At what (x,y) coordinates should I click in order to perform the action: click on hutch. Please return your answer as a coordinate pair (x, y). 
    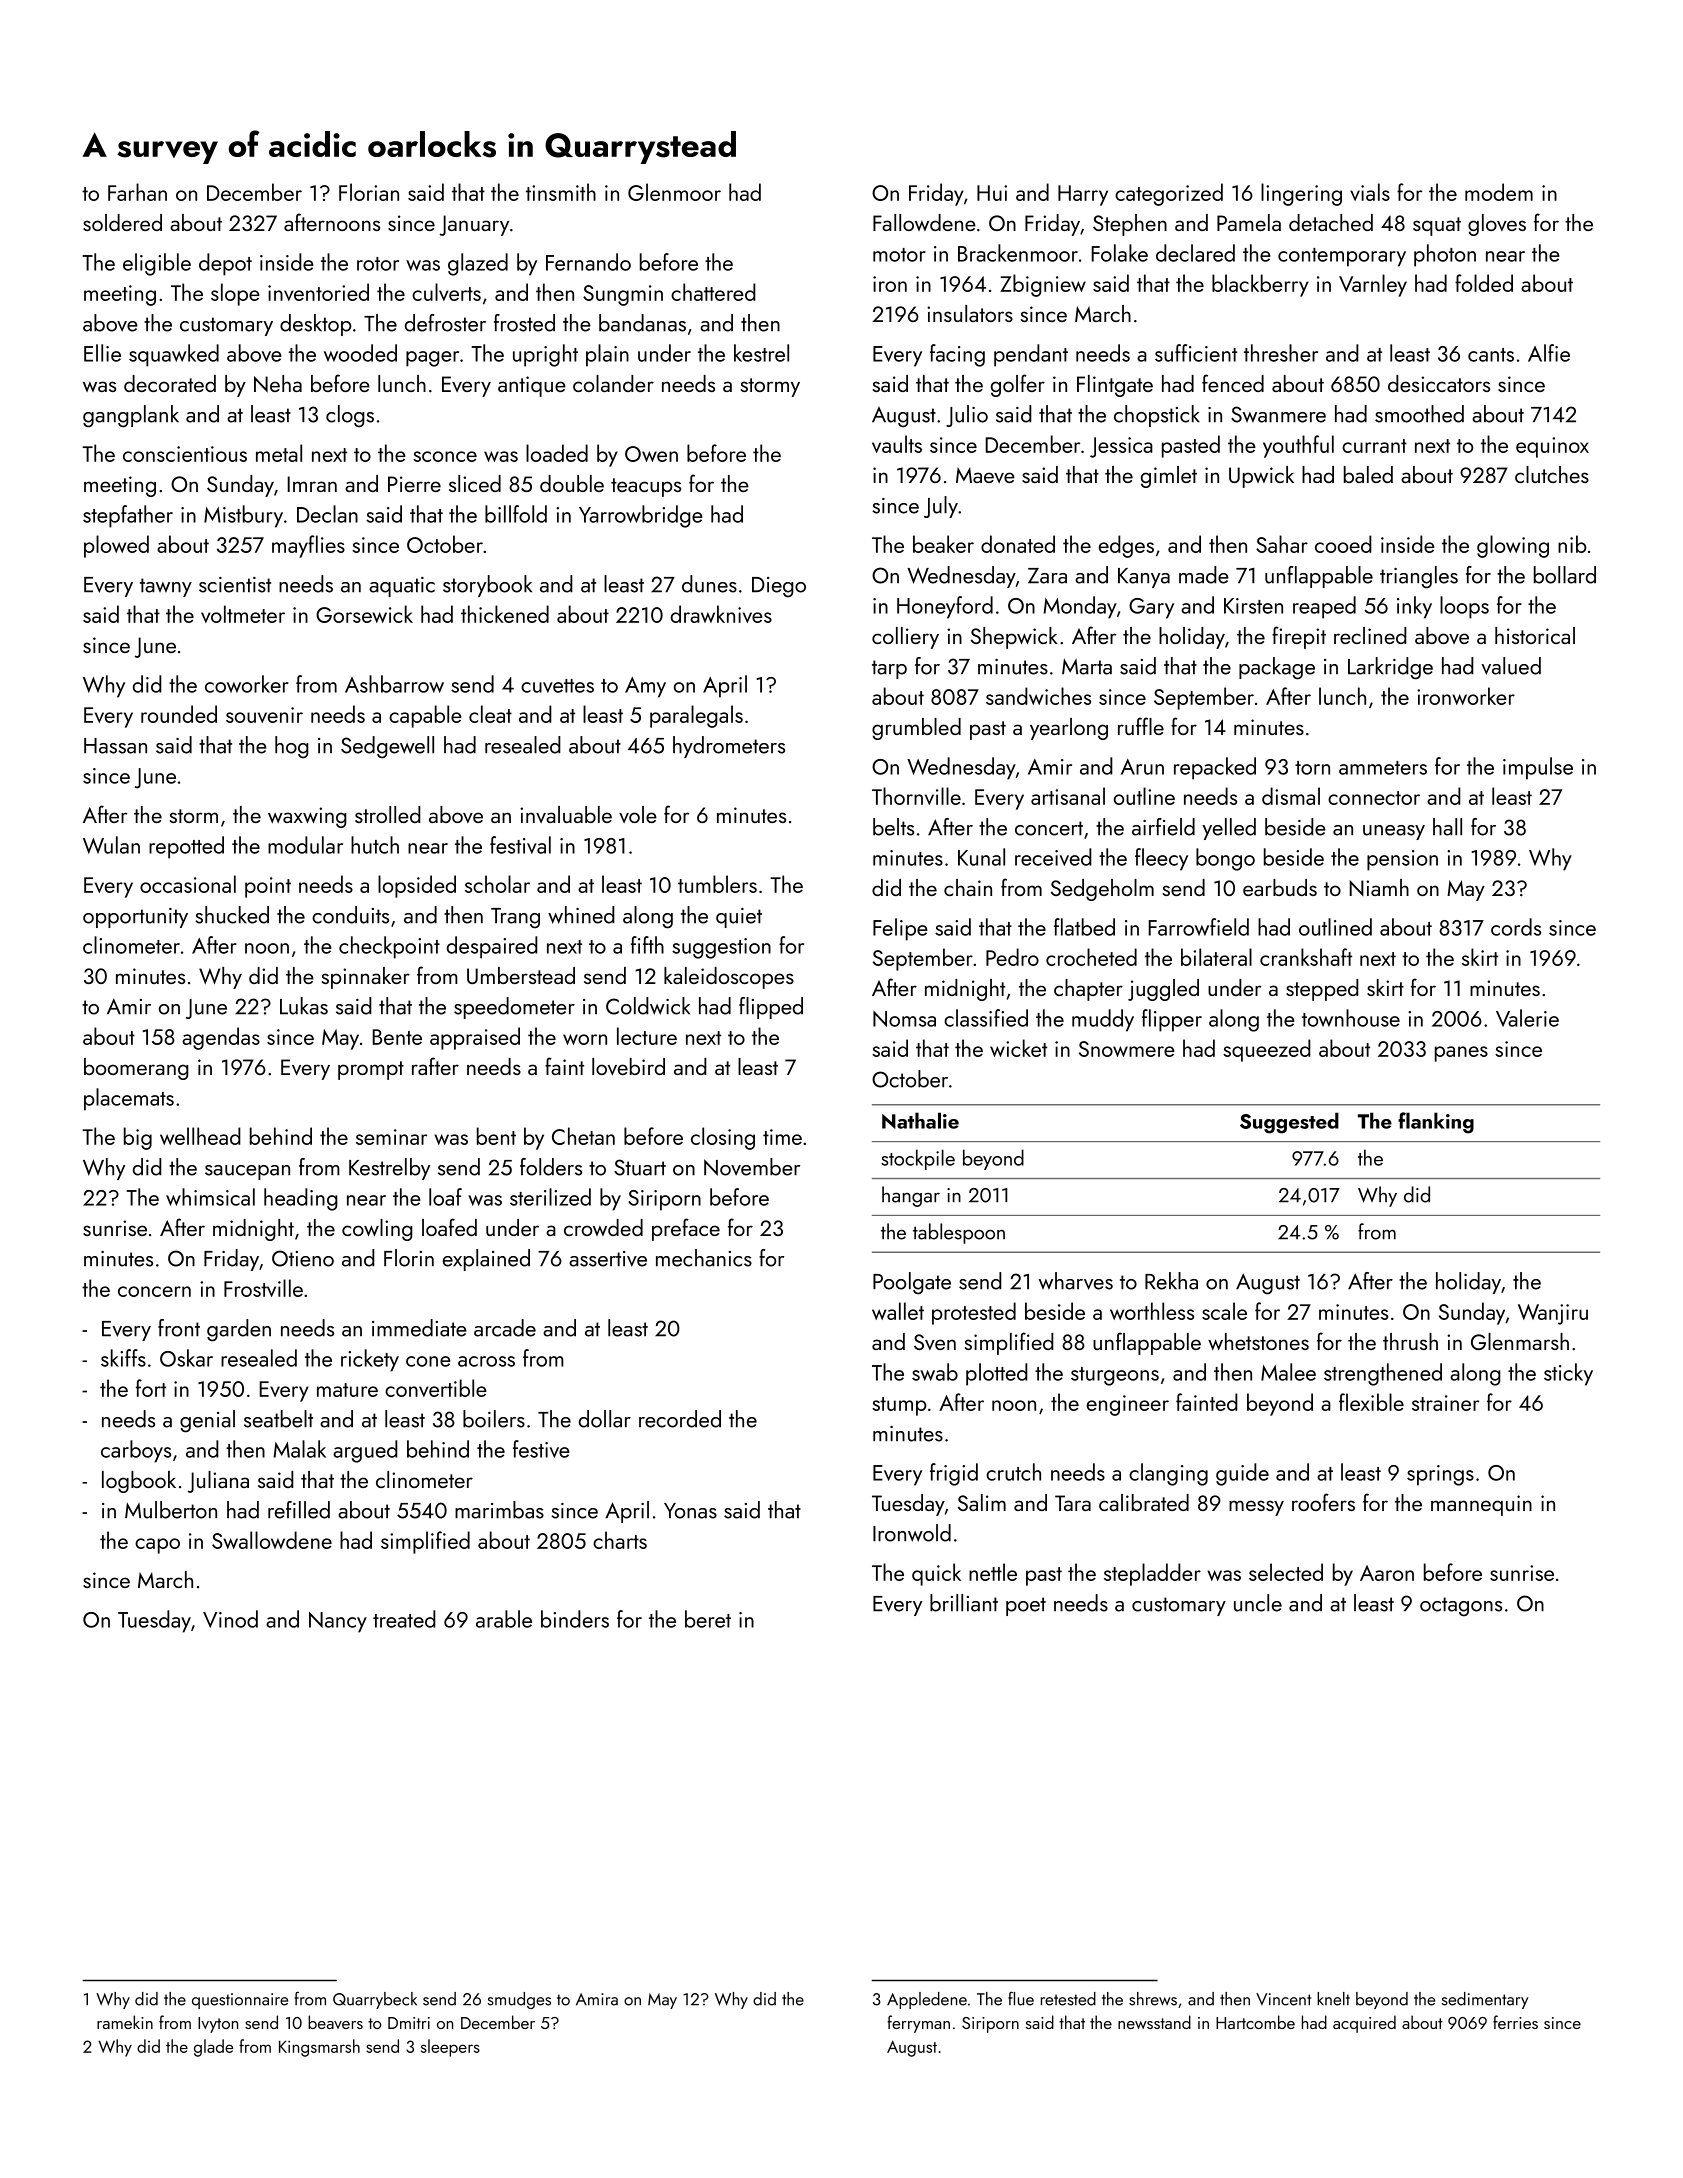
    Looking at the image, I should click on (375, 845).
